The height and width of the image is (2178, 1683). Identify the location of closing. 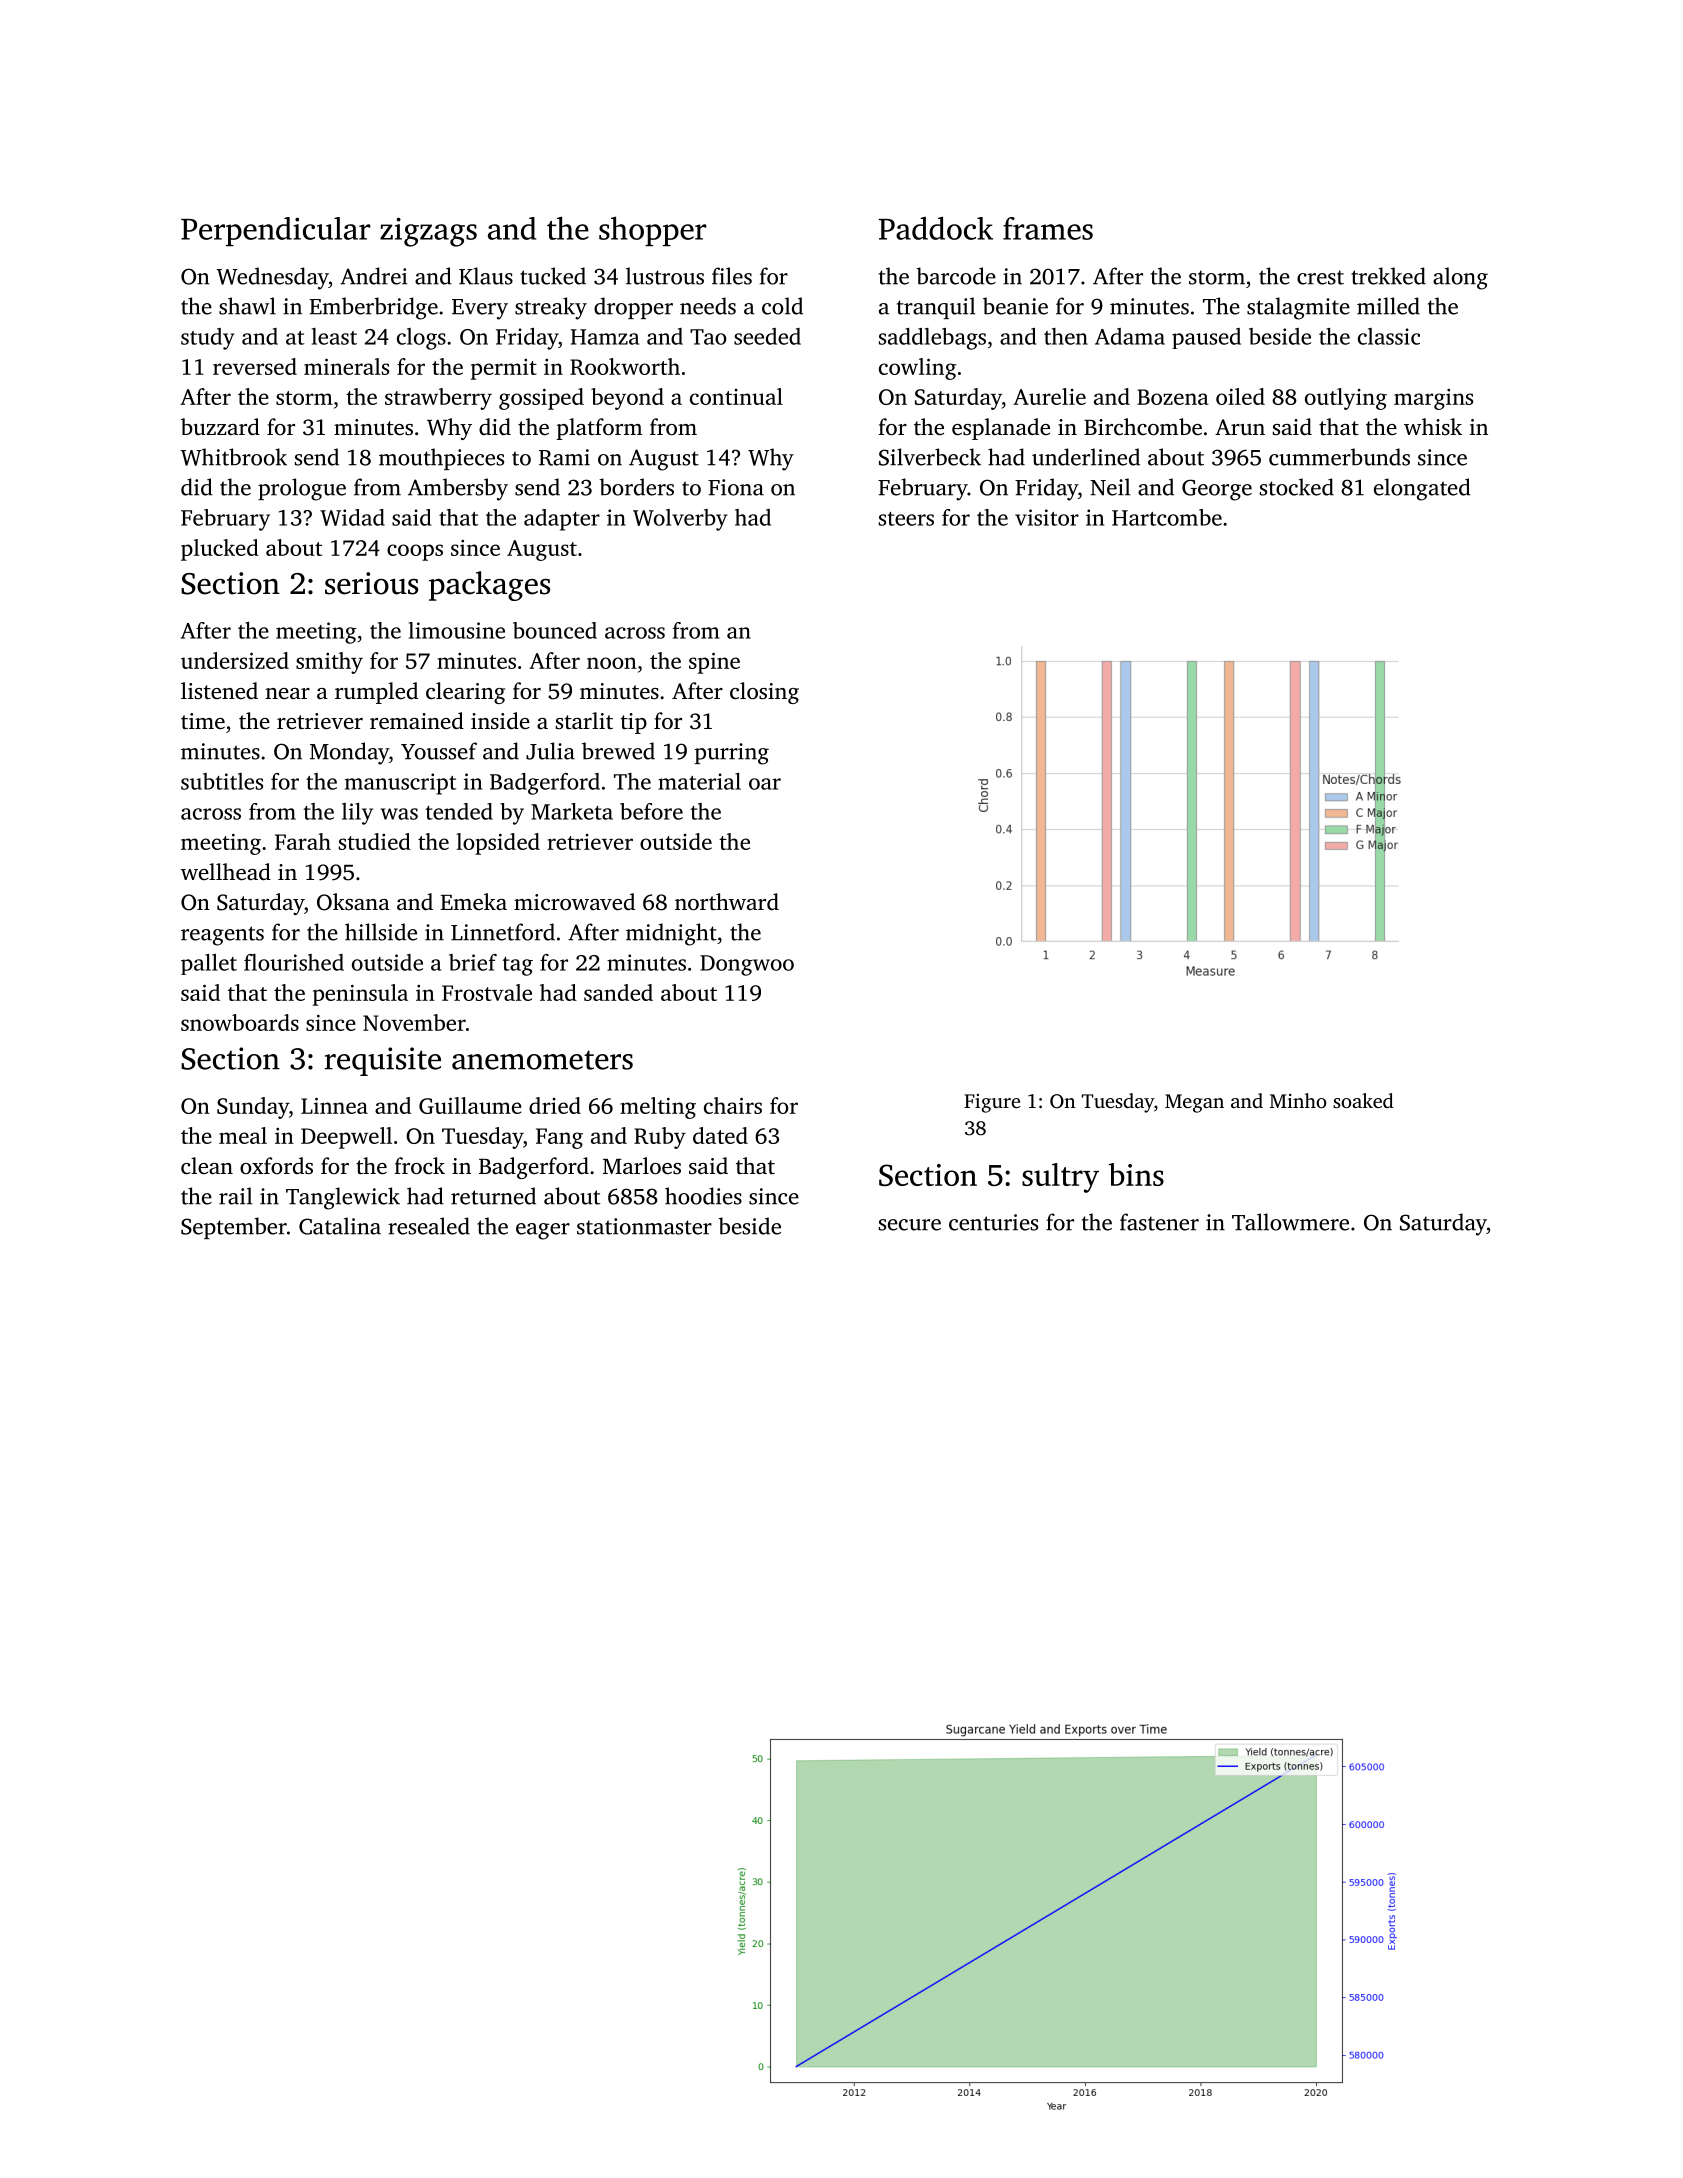
(764, 693).
